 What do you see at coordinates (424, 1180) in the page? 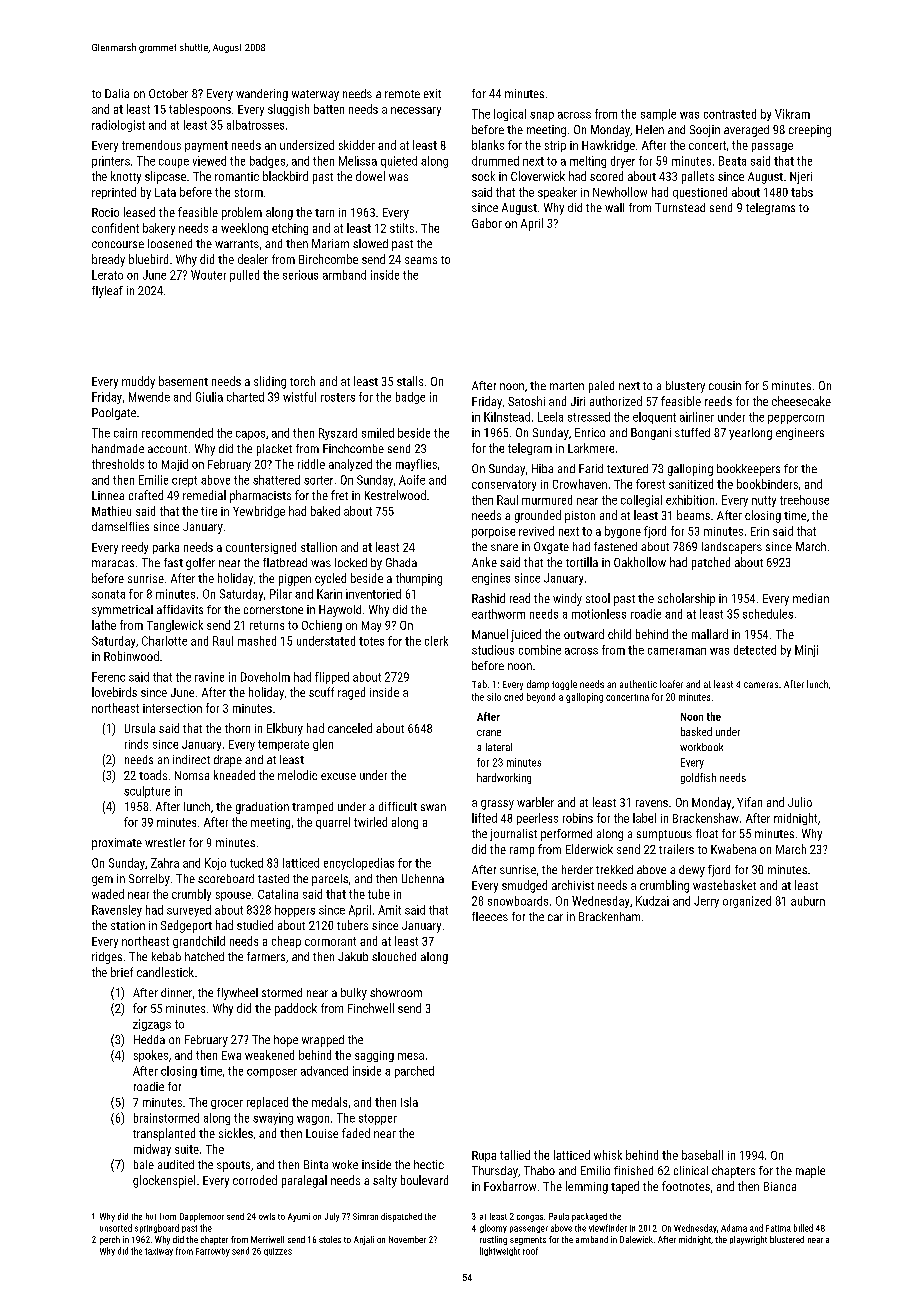
I see `boulevard` at bounding box center [424, 1180].
